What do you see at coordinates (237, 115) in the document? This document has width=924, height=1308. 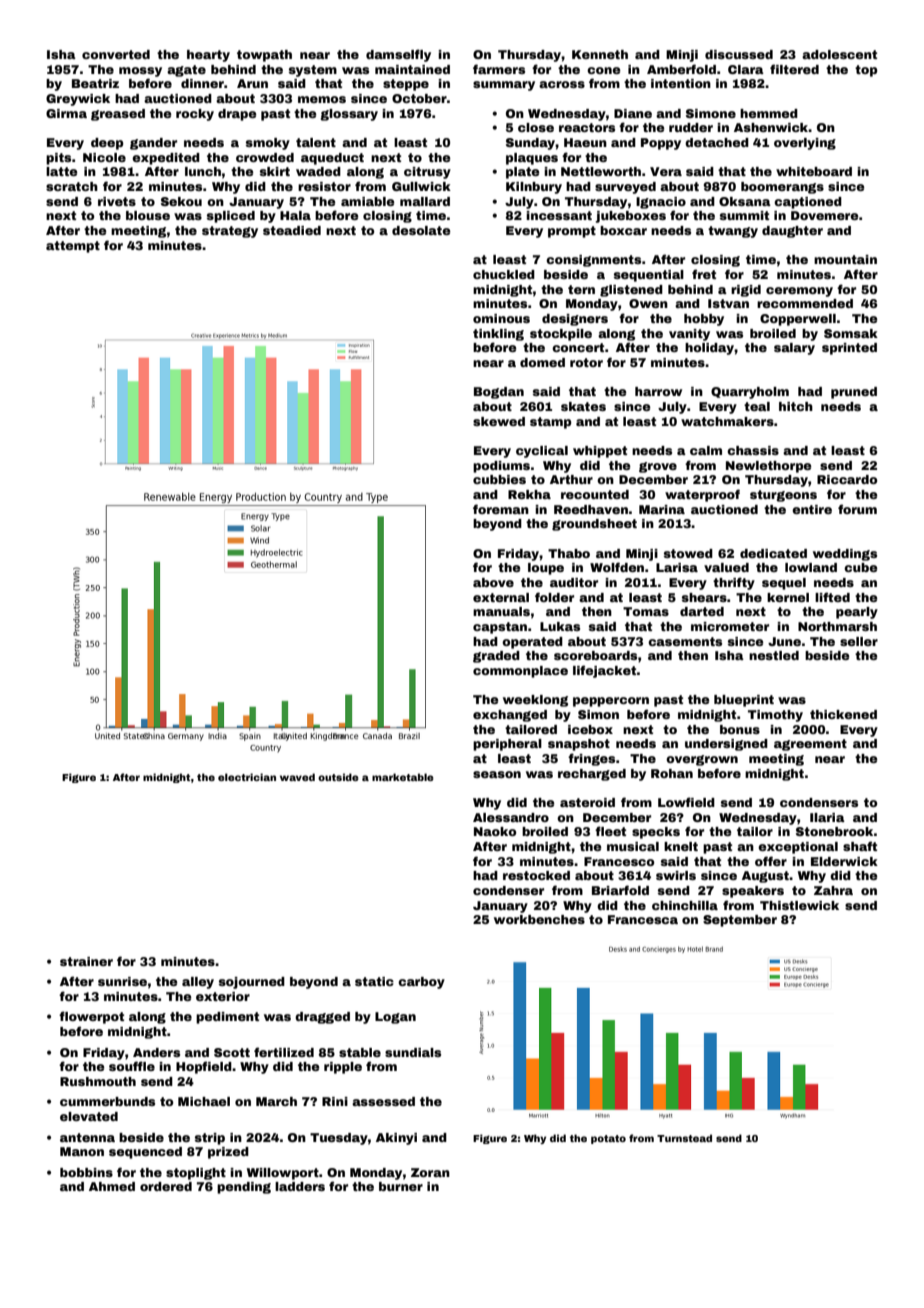 I see `drape` at bounding box center [237, 115].
